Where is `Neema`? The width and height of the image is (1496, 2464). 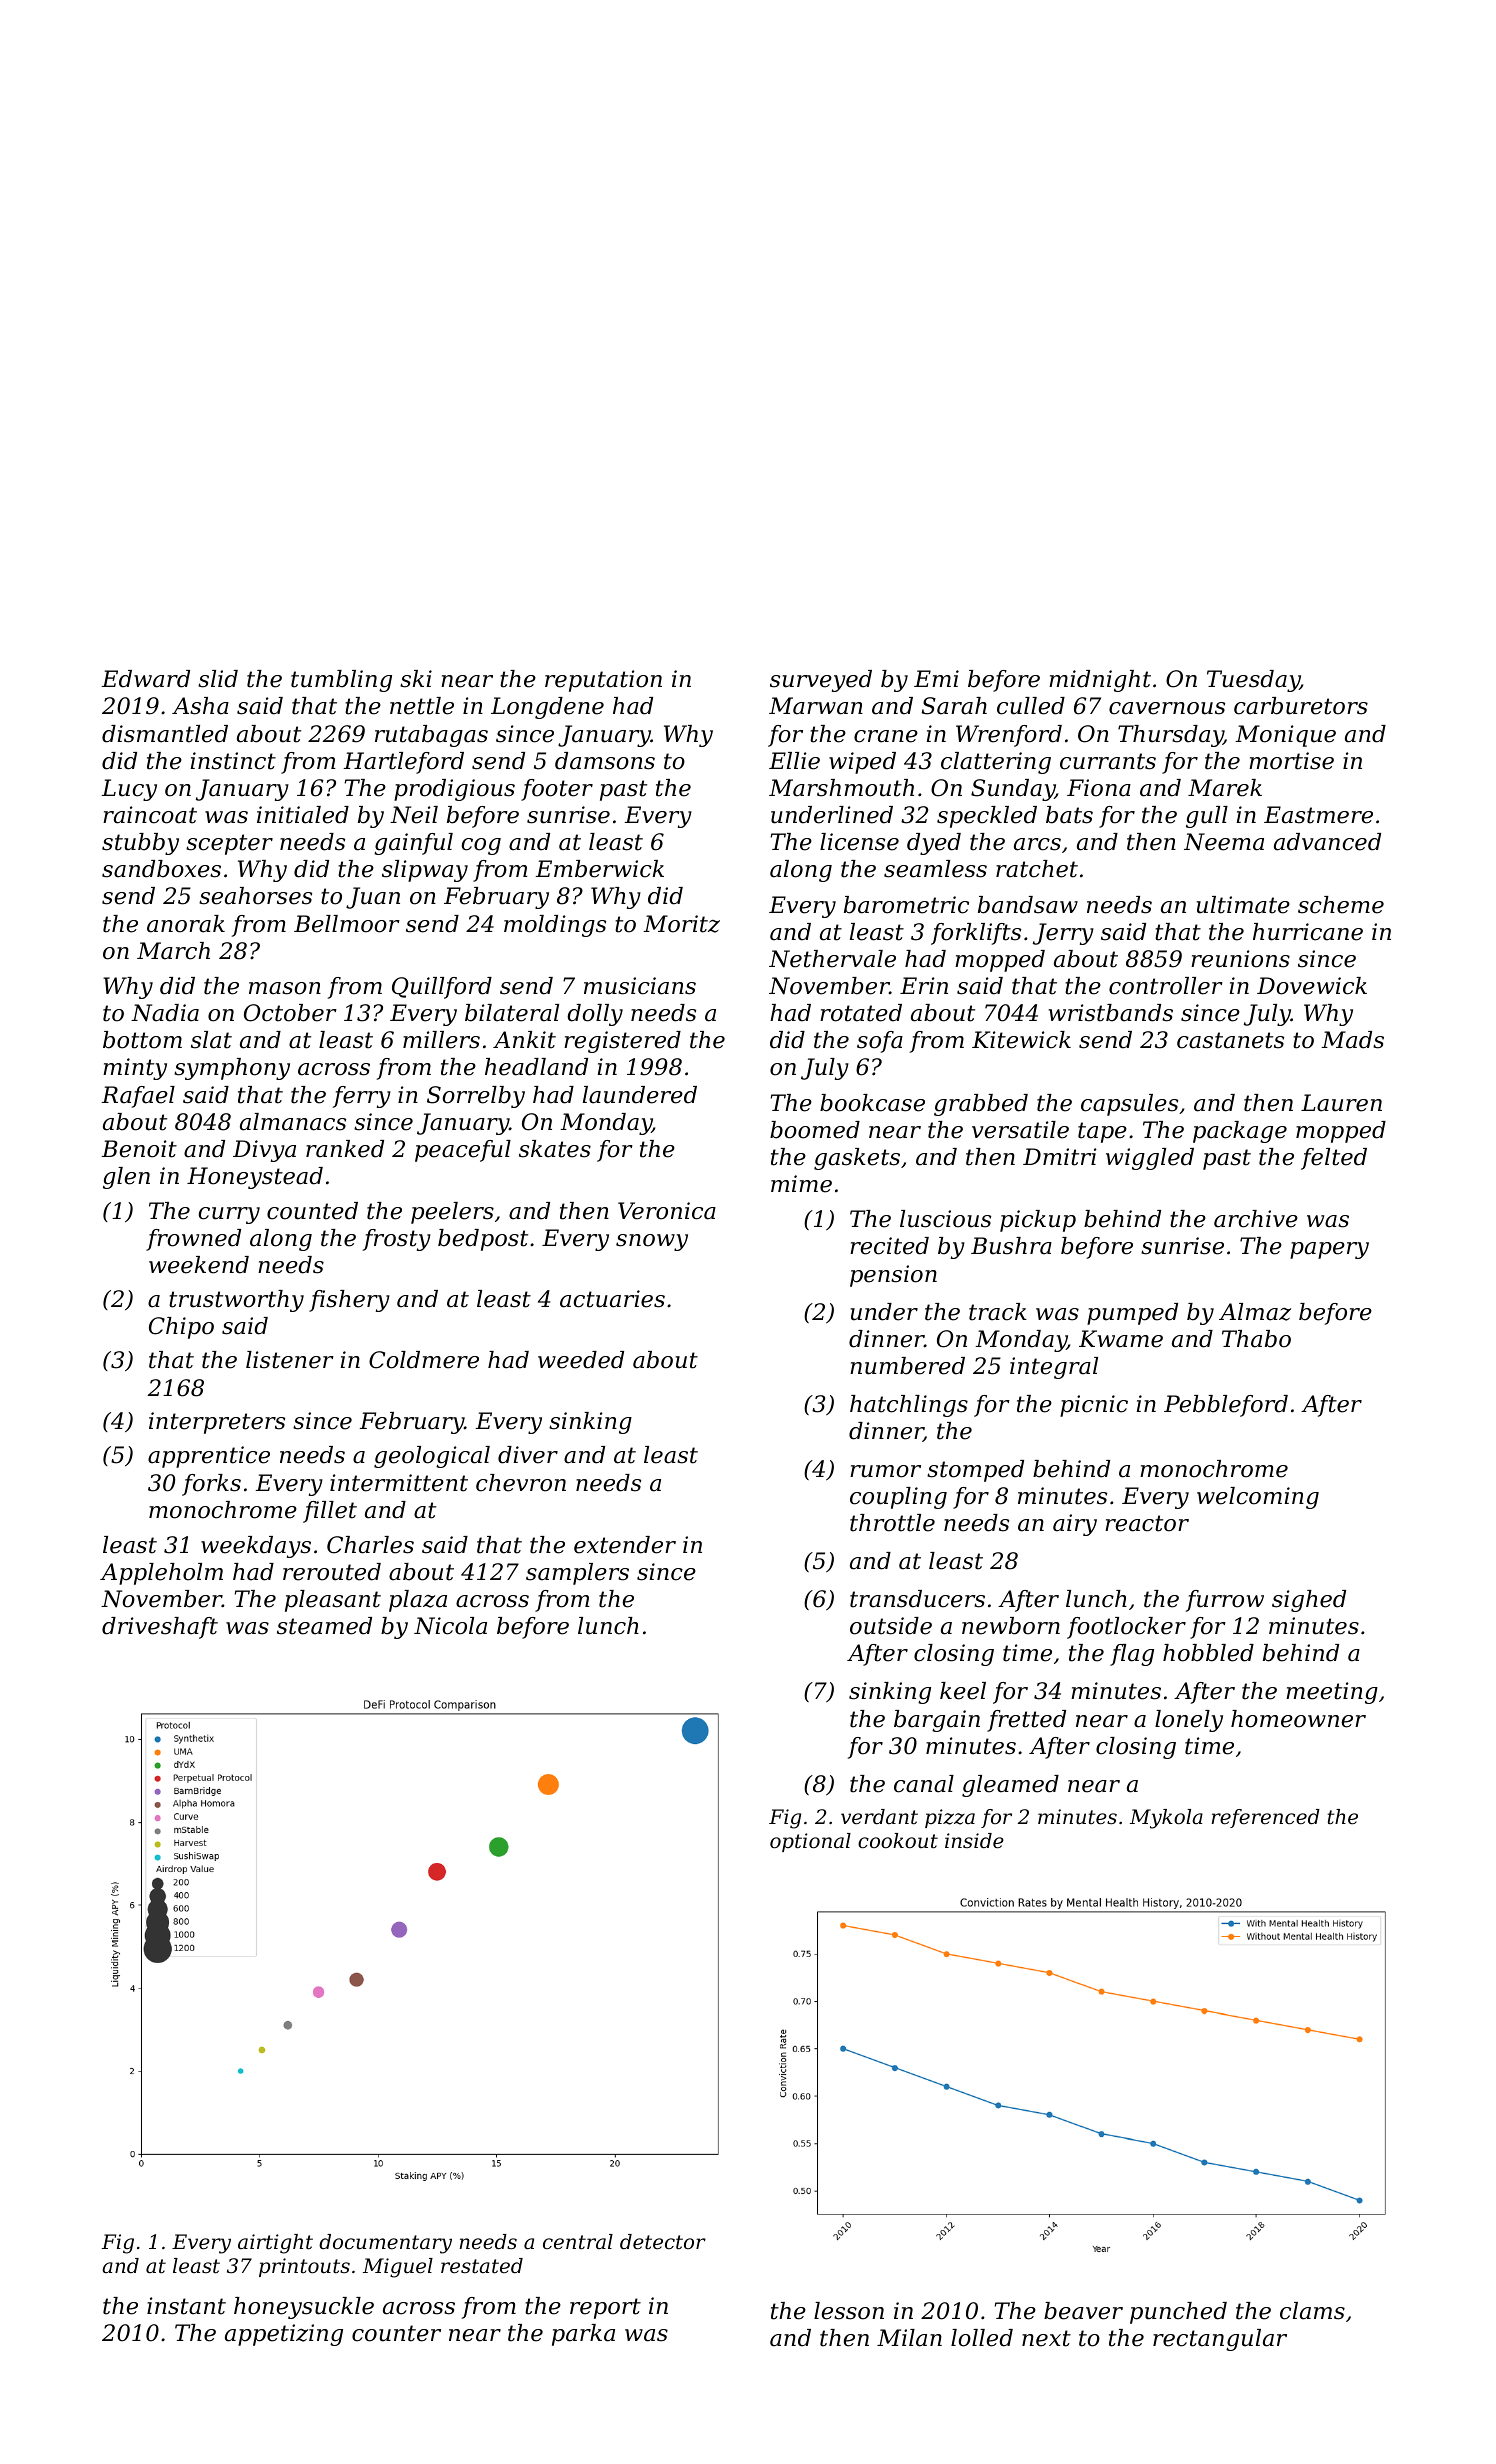
Neema is located at coordinates (1224, 842).
